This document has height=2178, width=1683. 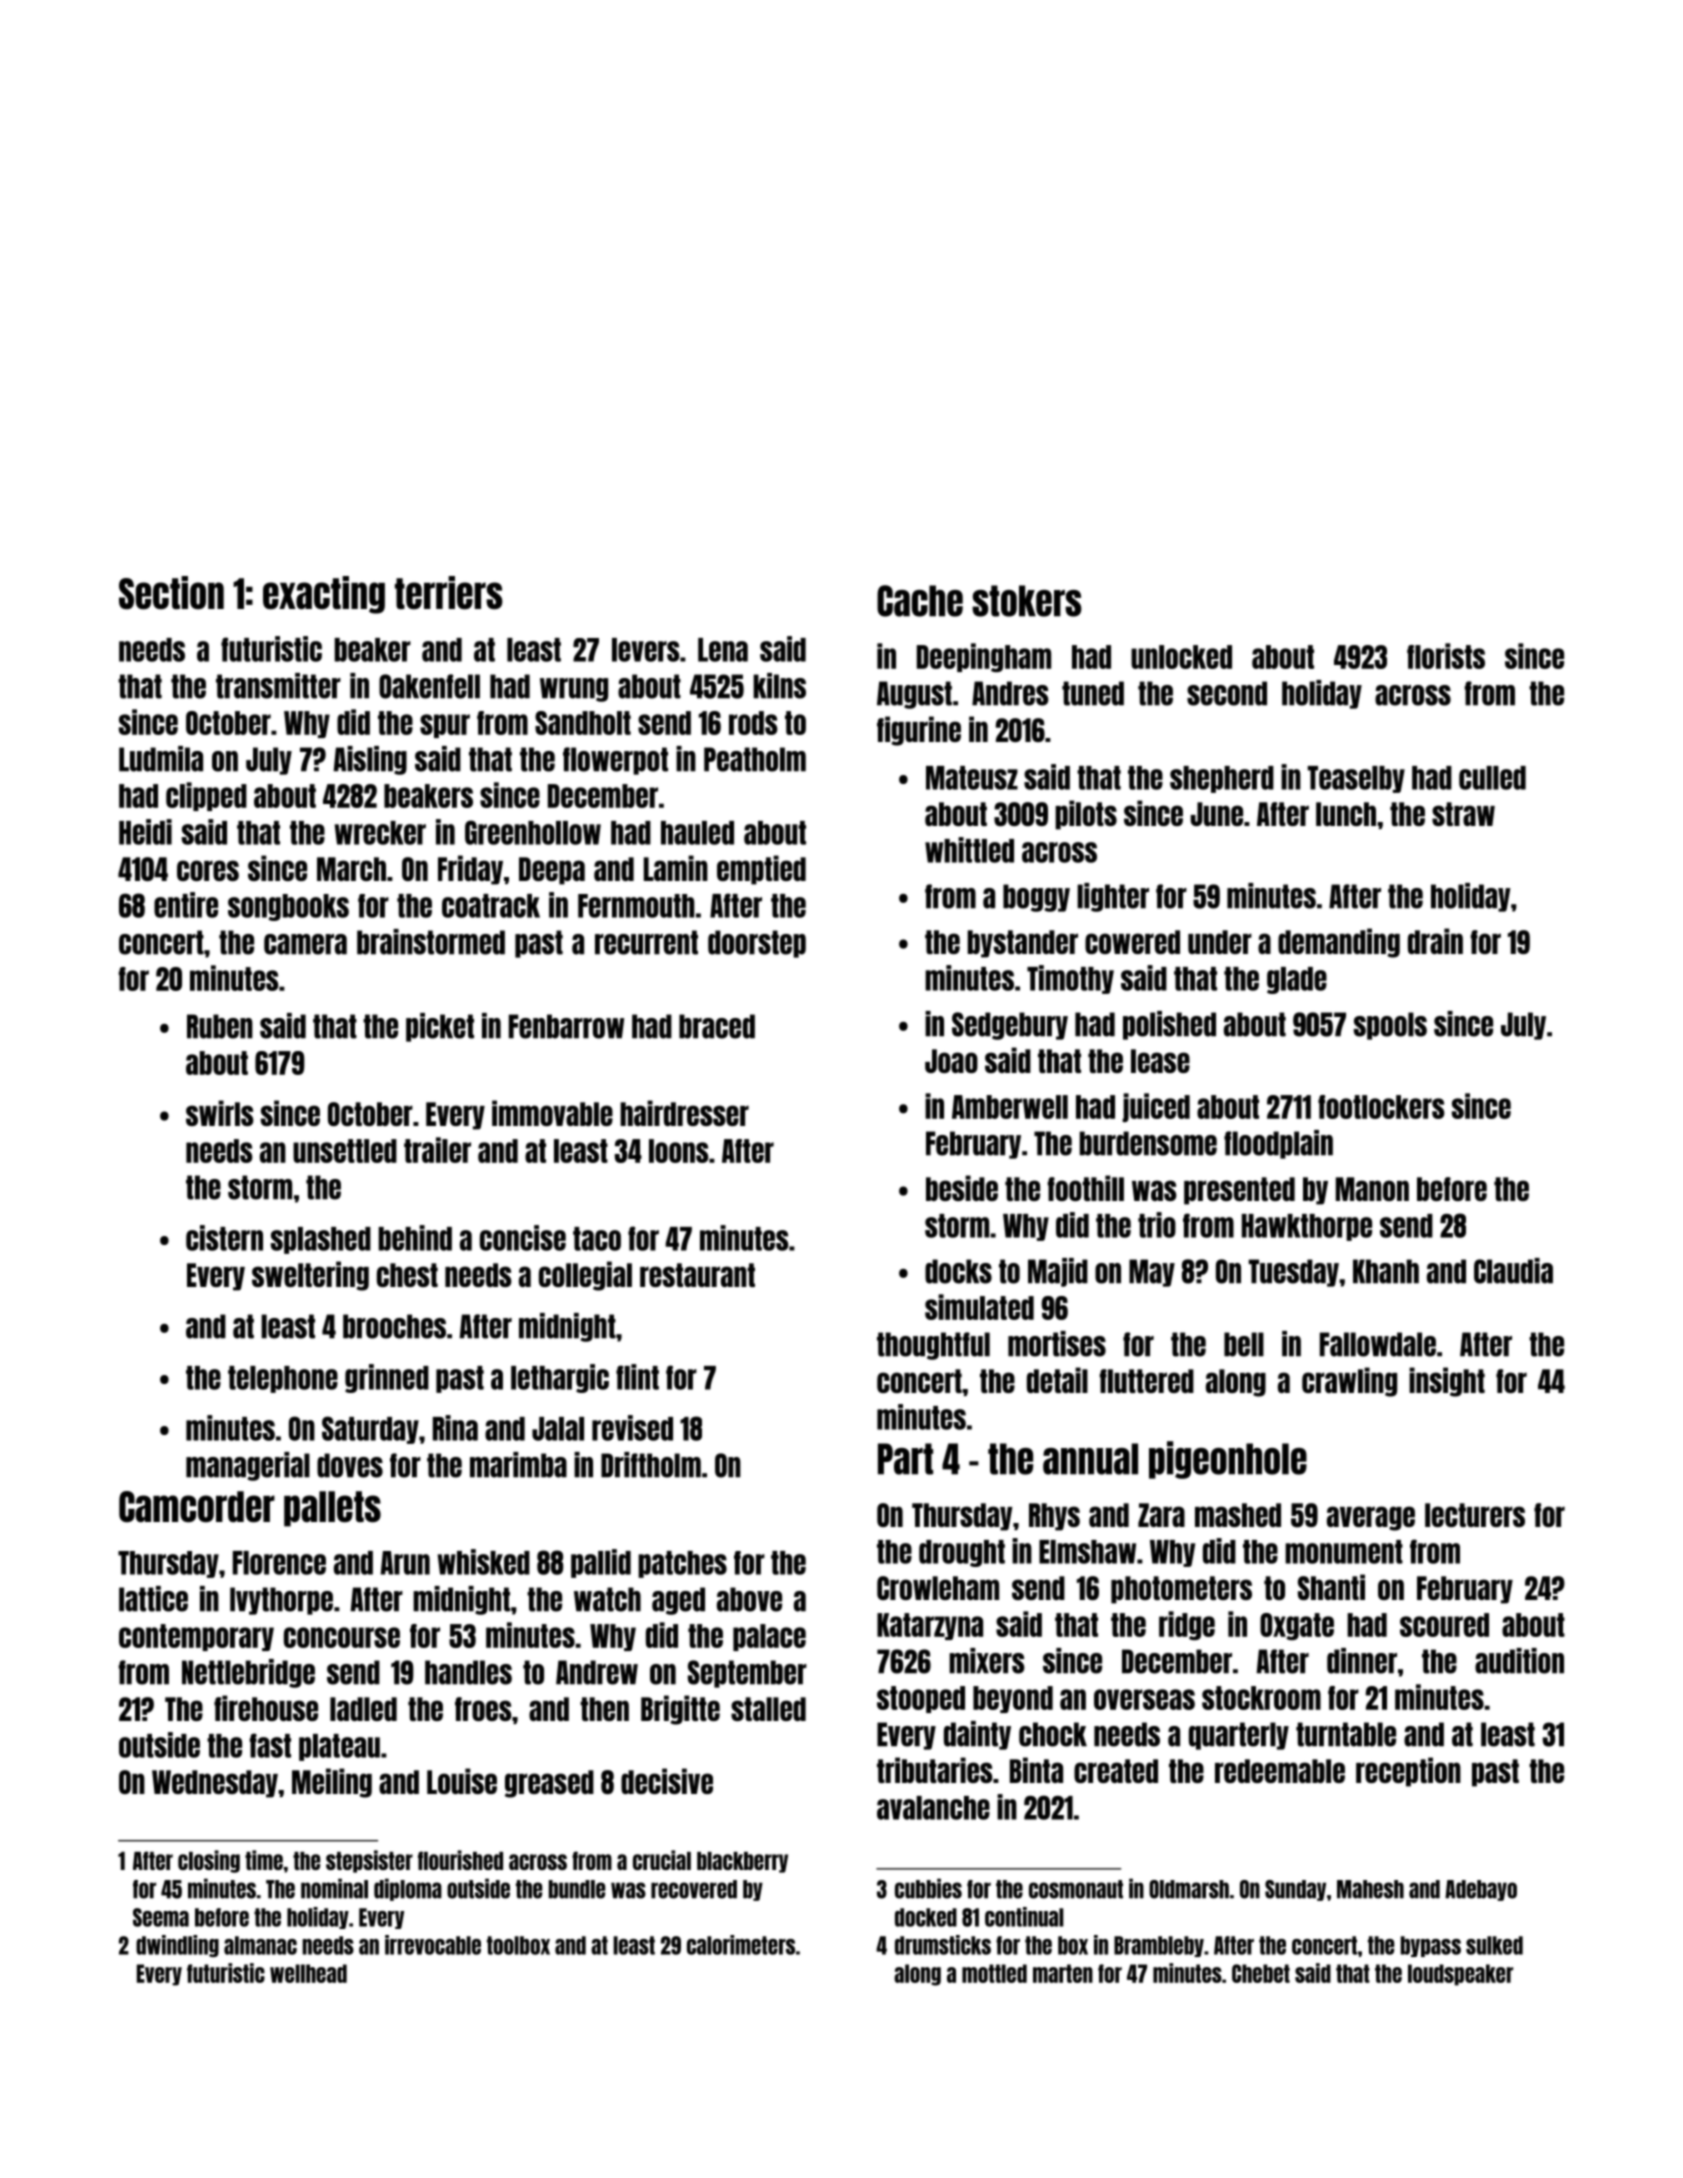 What do you see at coordinates (177, 1946) in the document?
I see `dwindling` at bounding box center [177, 1946].
